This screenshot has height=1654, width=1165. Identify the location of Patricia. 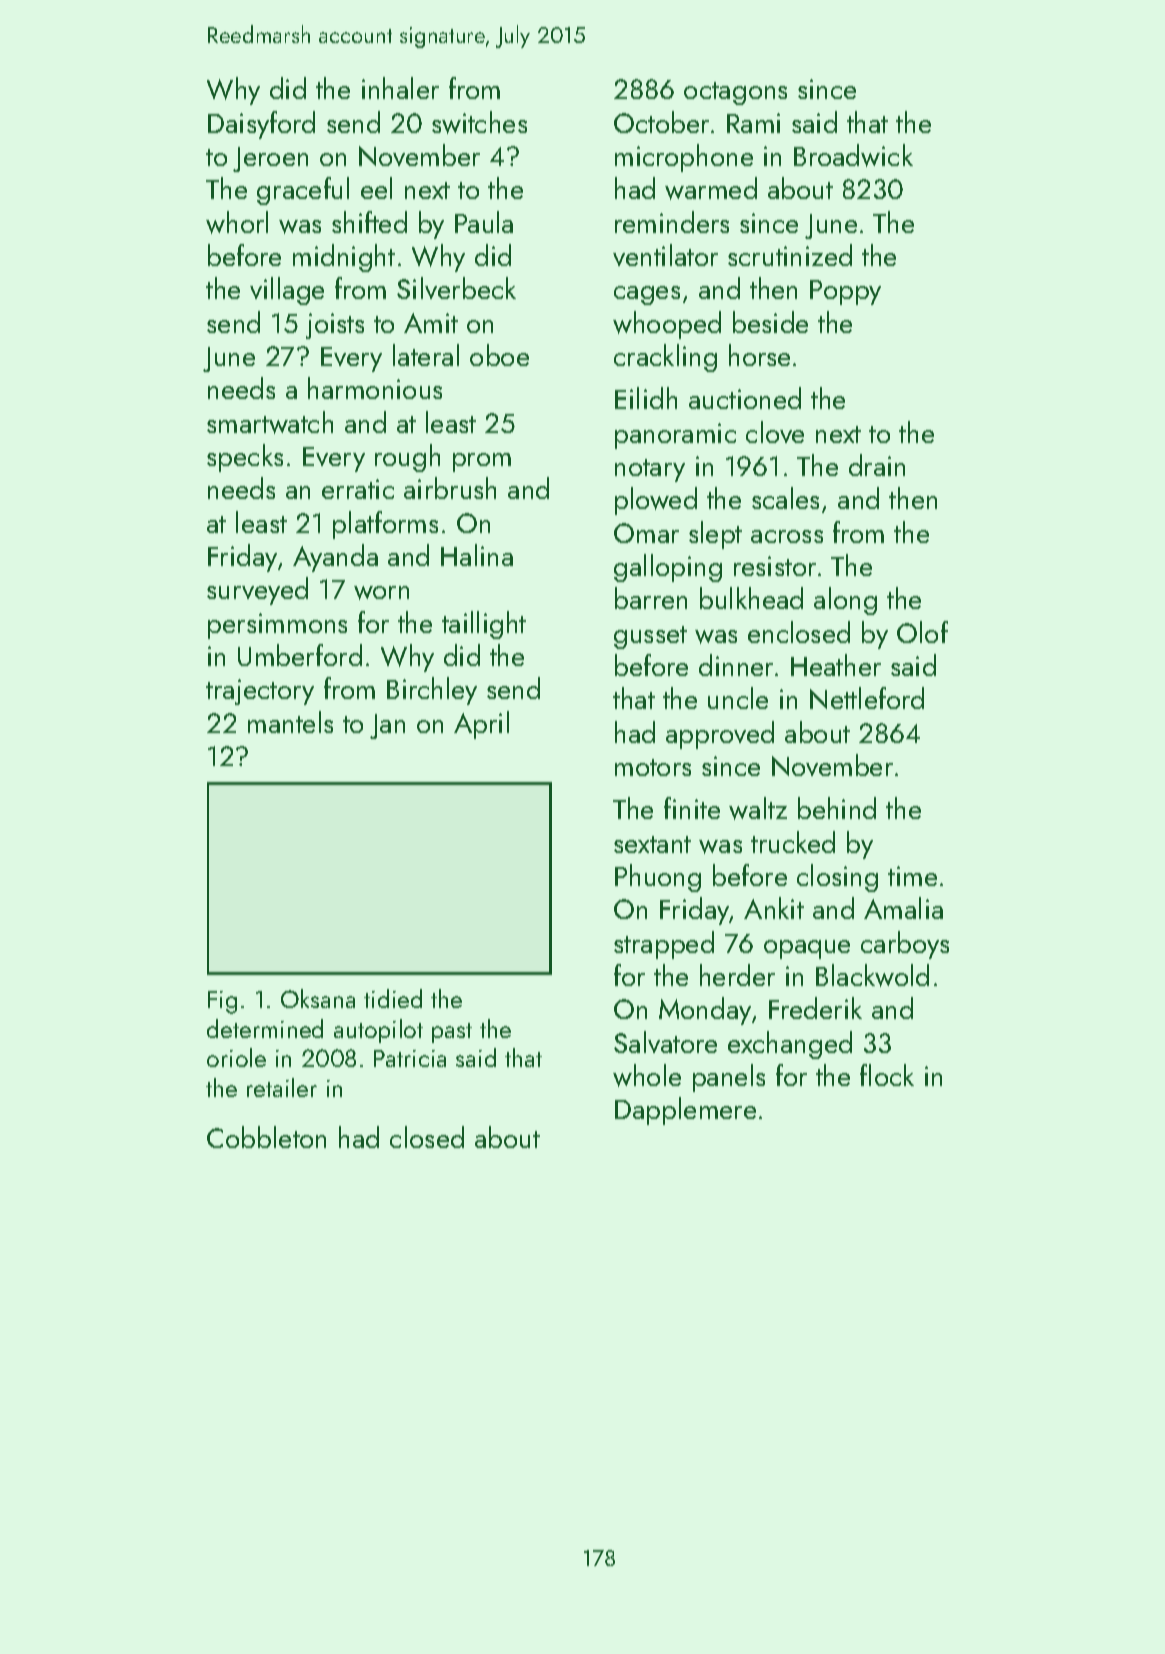
(410, 1058).
